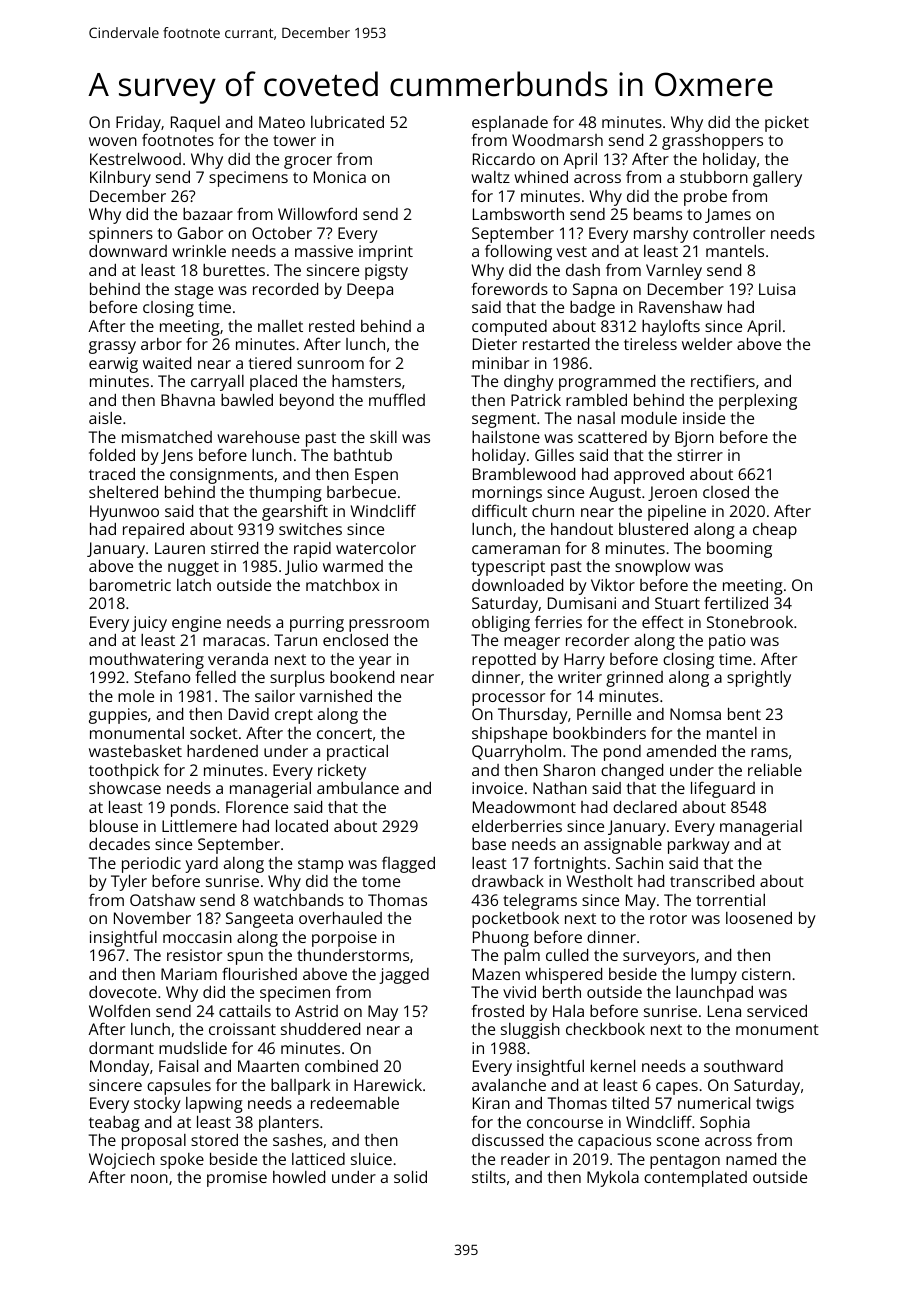 This page has width=908, height=1316. What do you see at coordinates (151, 865) in the page?
I see `periodic` at bounding box center [151, 865].
